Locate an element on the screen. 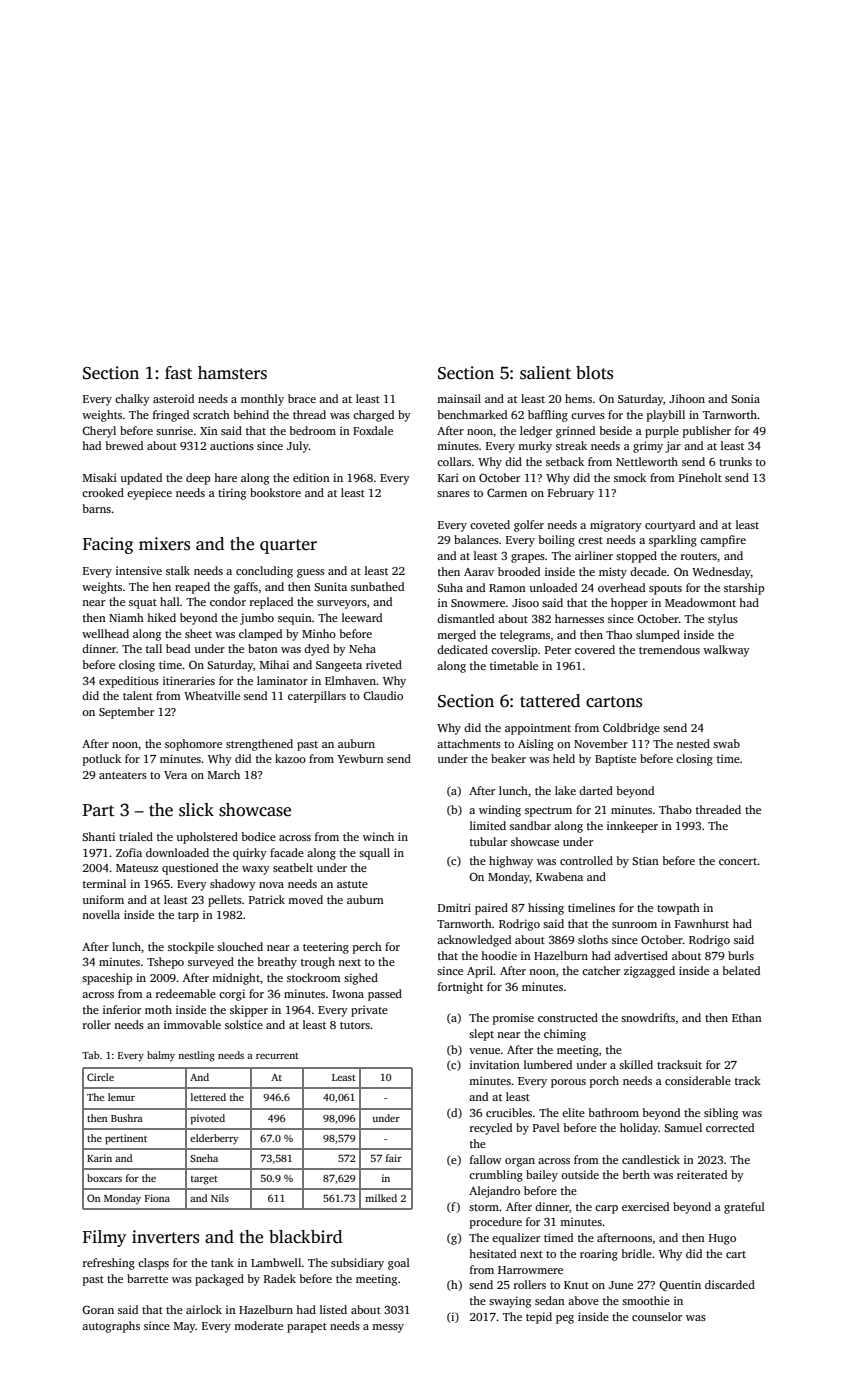 The height and width of the screenshot is (1400, 849). chalky is located at coordinates (132, 400).
